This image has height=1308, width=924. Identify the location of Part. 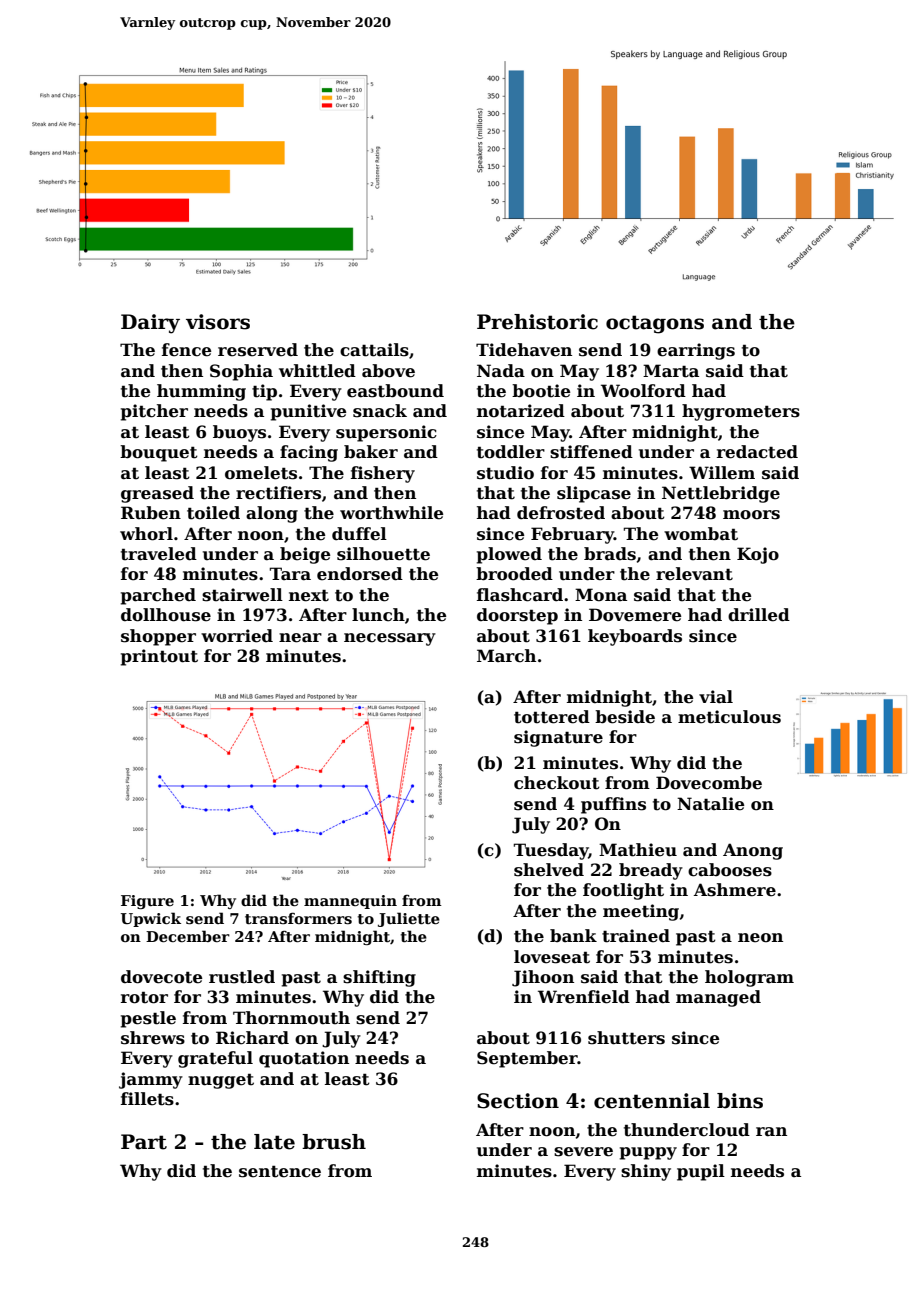
(144, 1142).
